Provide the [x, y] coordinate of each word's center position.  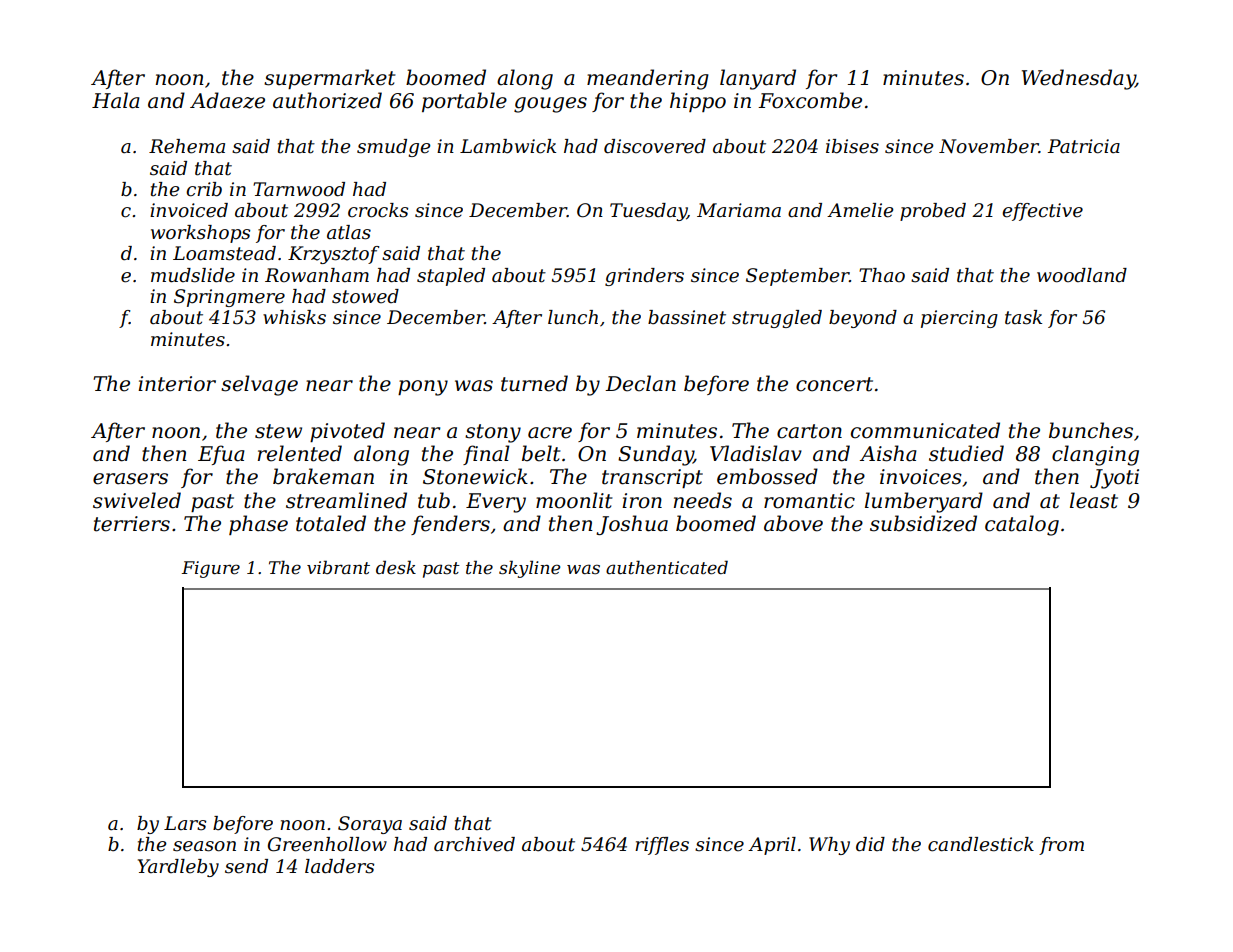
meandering [648, 79]
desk [396, 567]
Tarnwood [299, 189]
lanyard [758, 79]
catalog [1022, 525]
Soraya [370, 825]
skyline [529, 569]
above [793, 523]
